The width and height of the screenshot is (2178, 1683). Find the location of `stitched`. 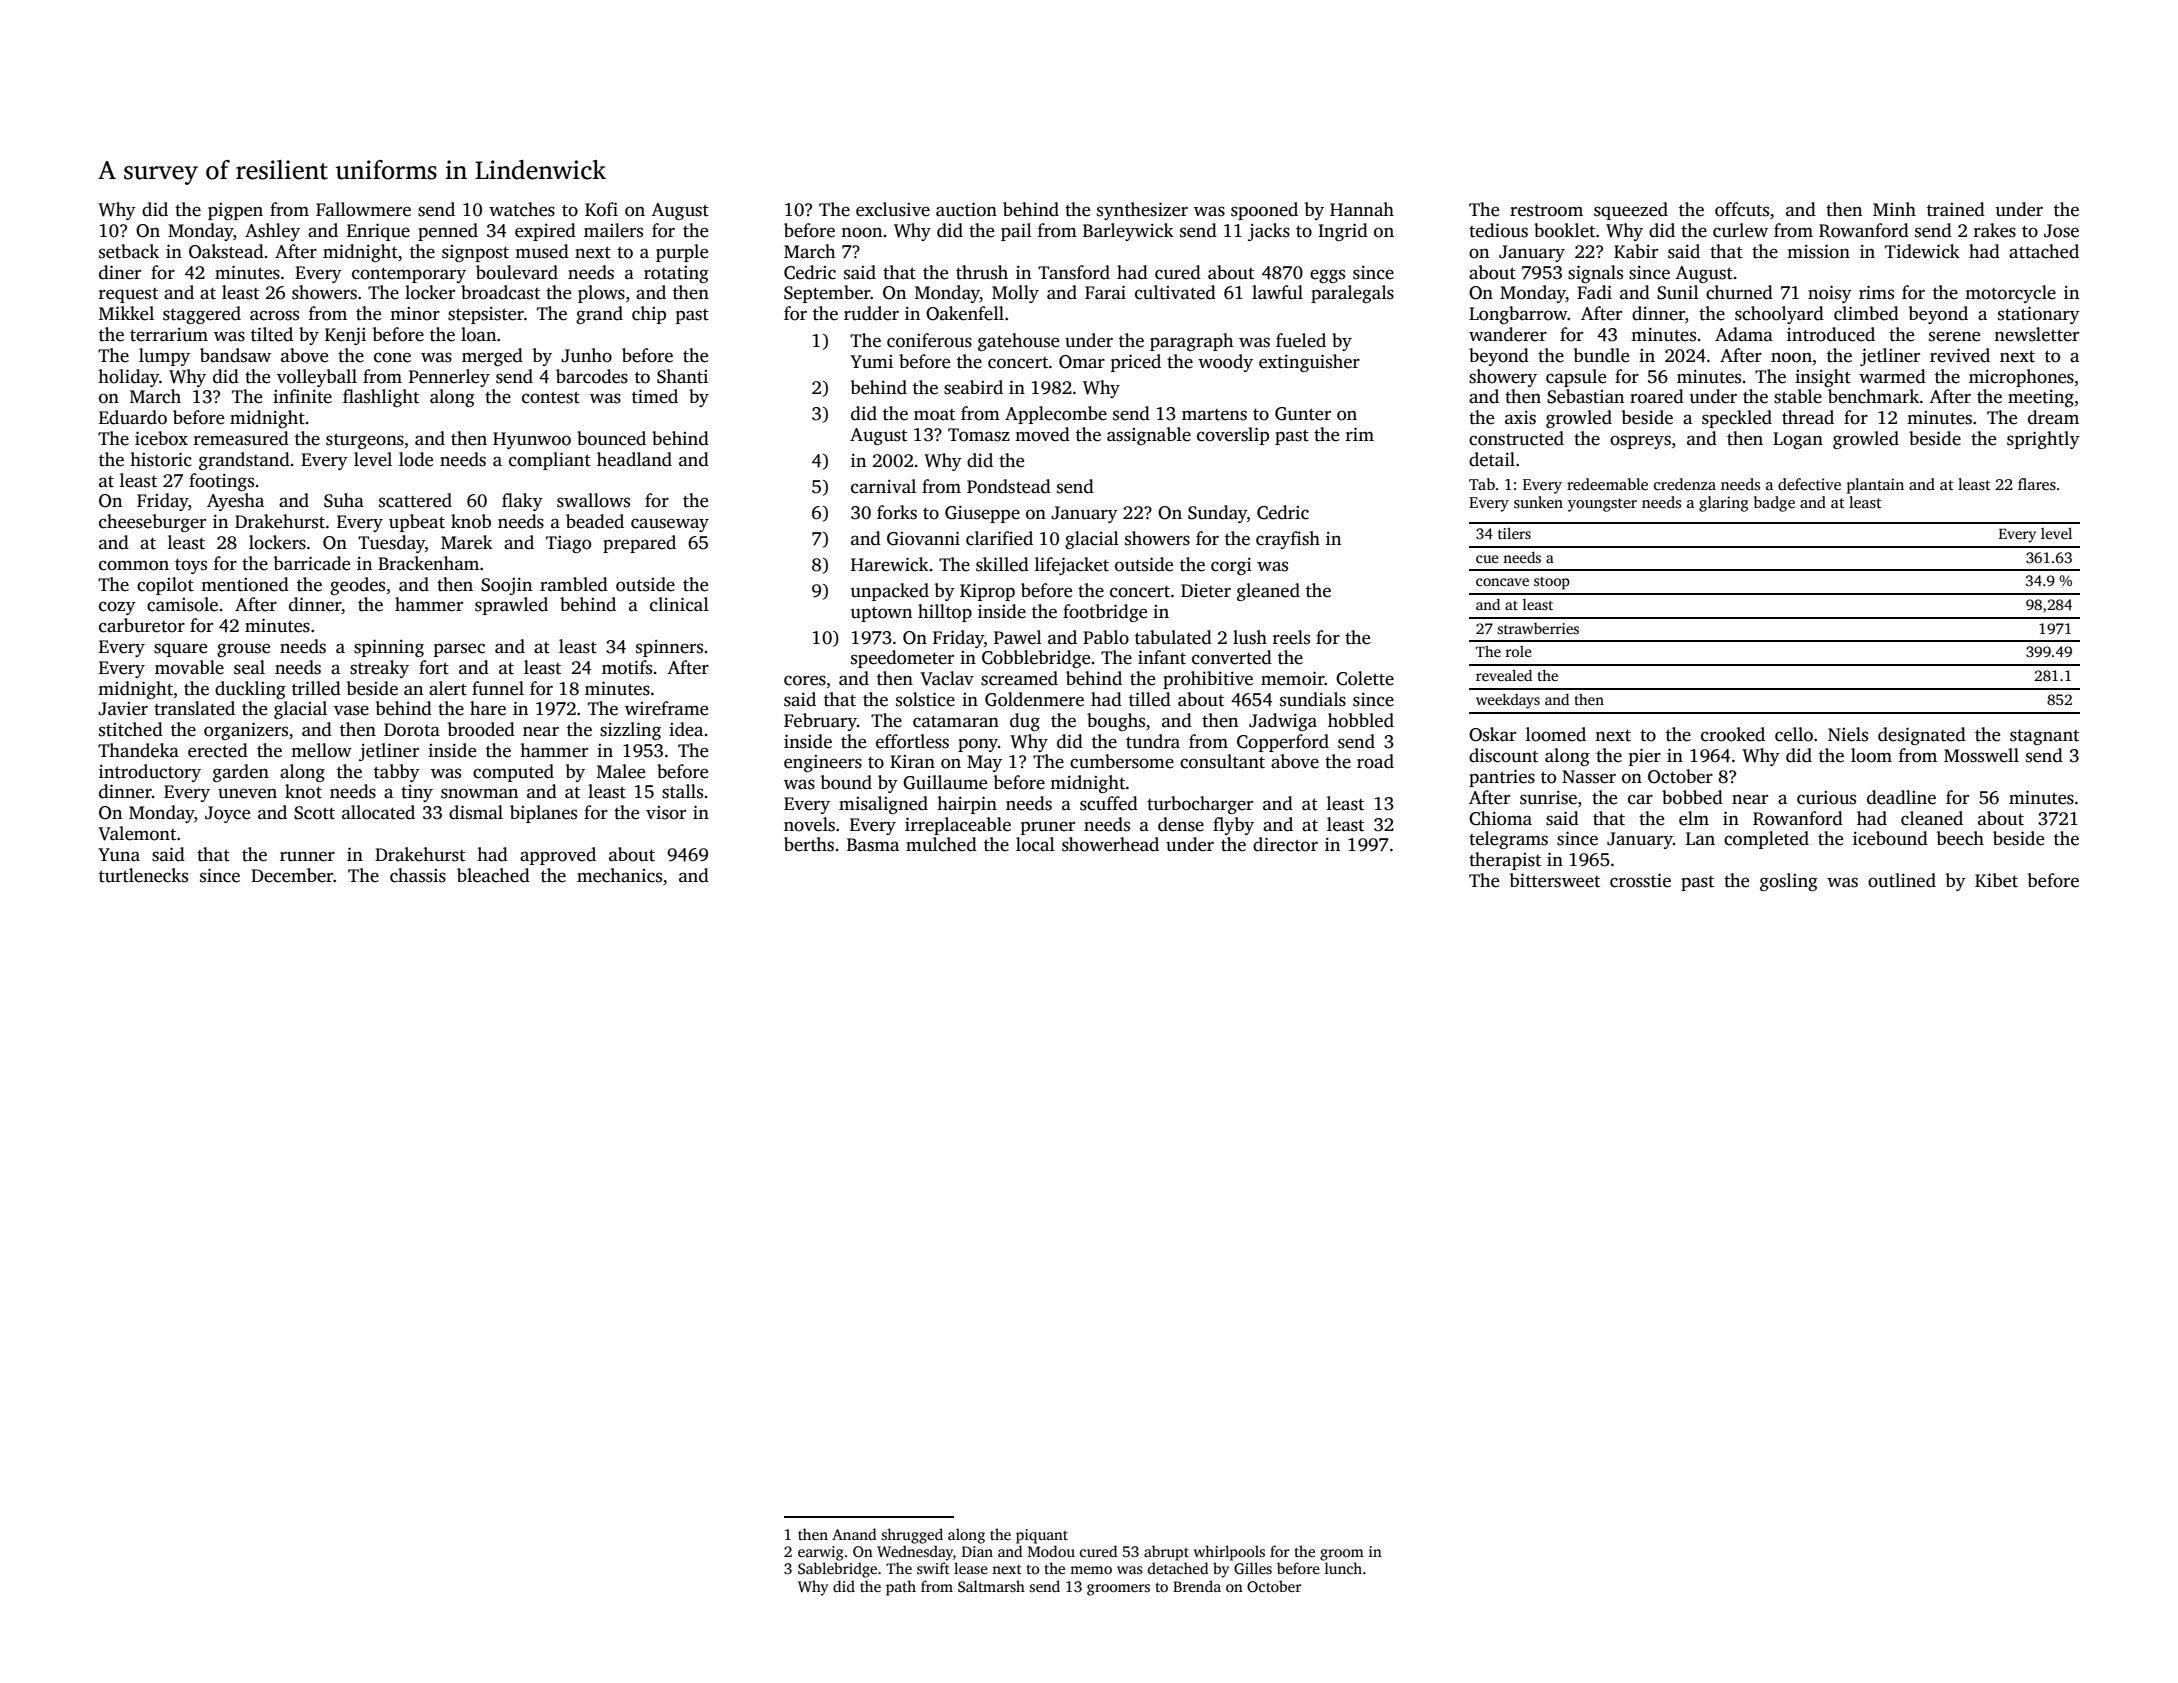

stitched is located at coordinates (131, 729).
